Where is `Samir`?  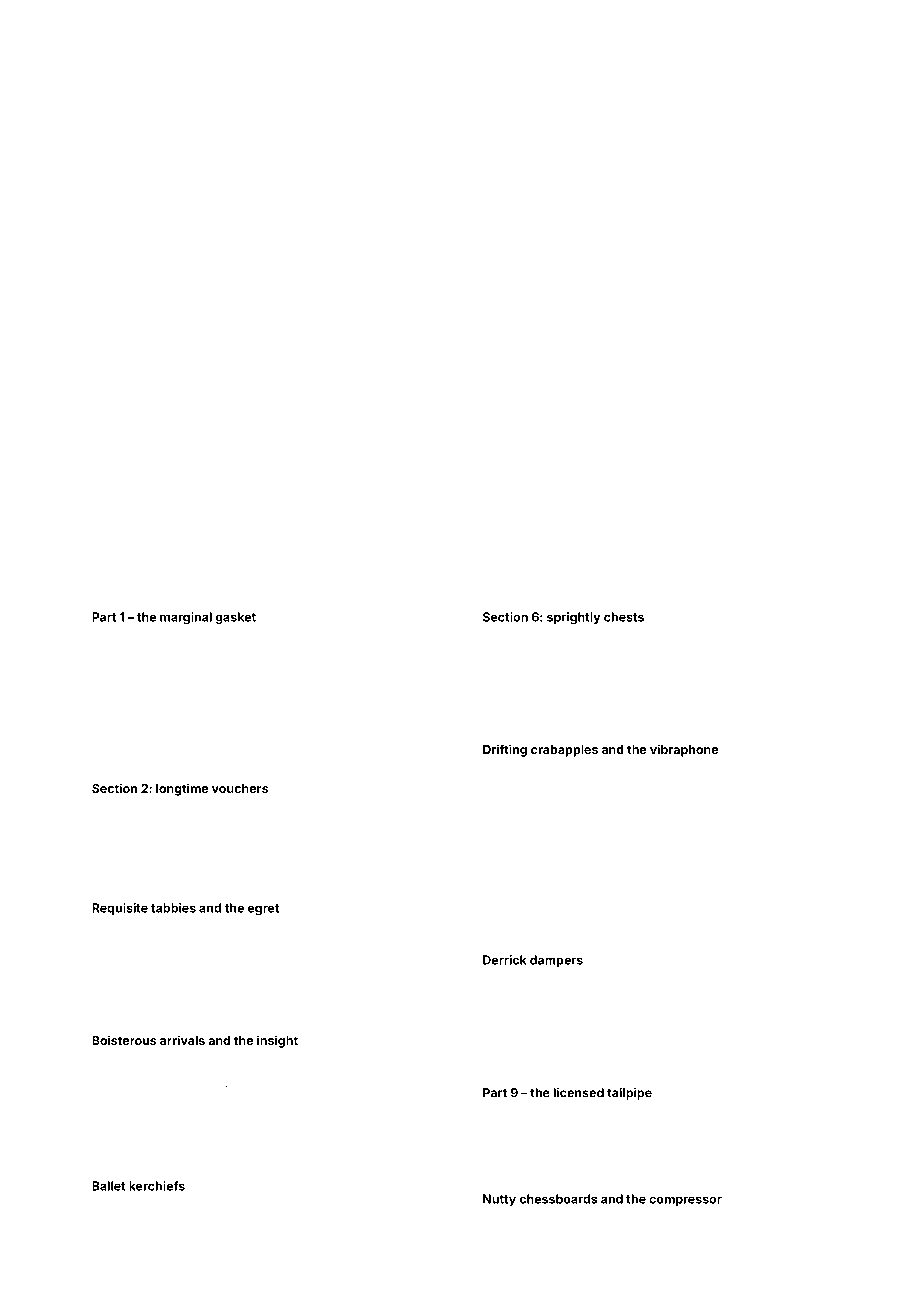
Samir is located at coordinates (819, 718).
